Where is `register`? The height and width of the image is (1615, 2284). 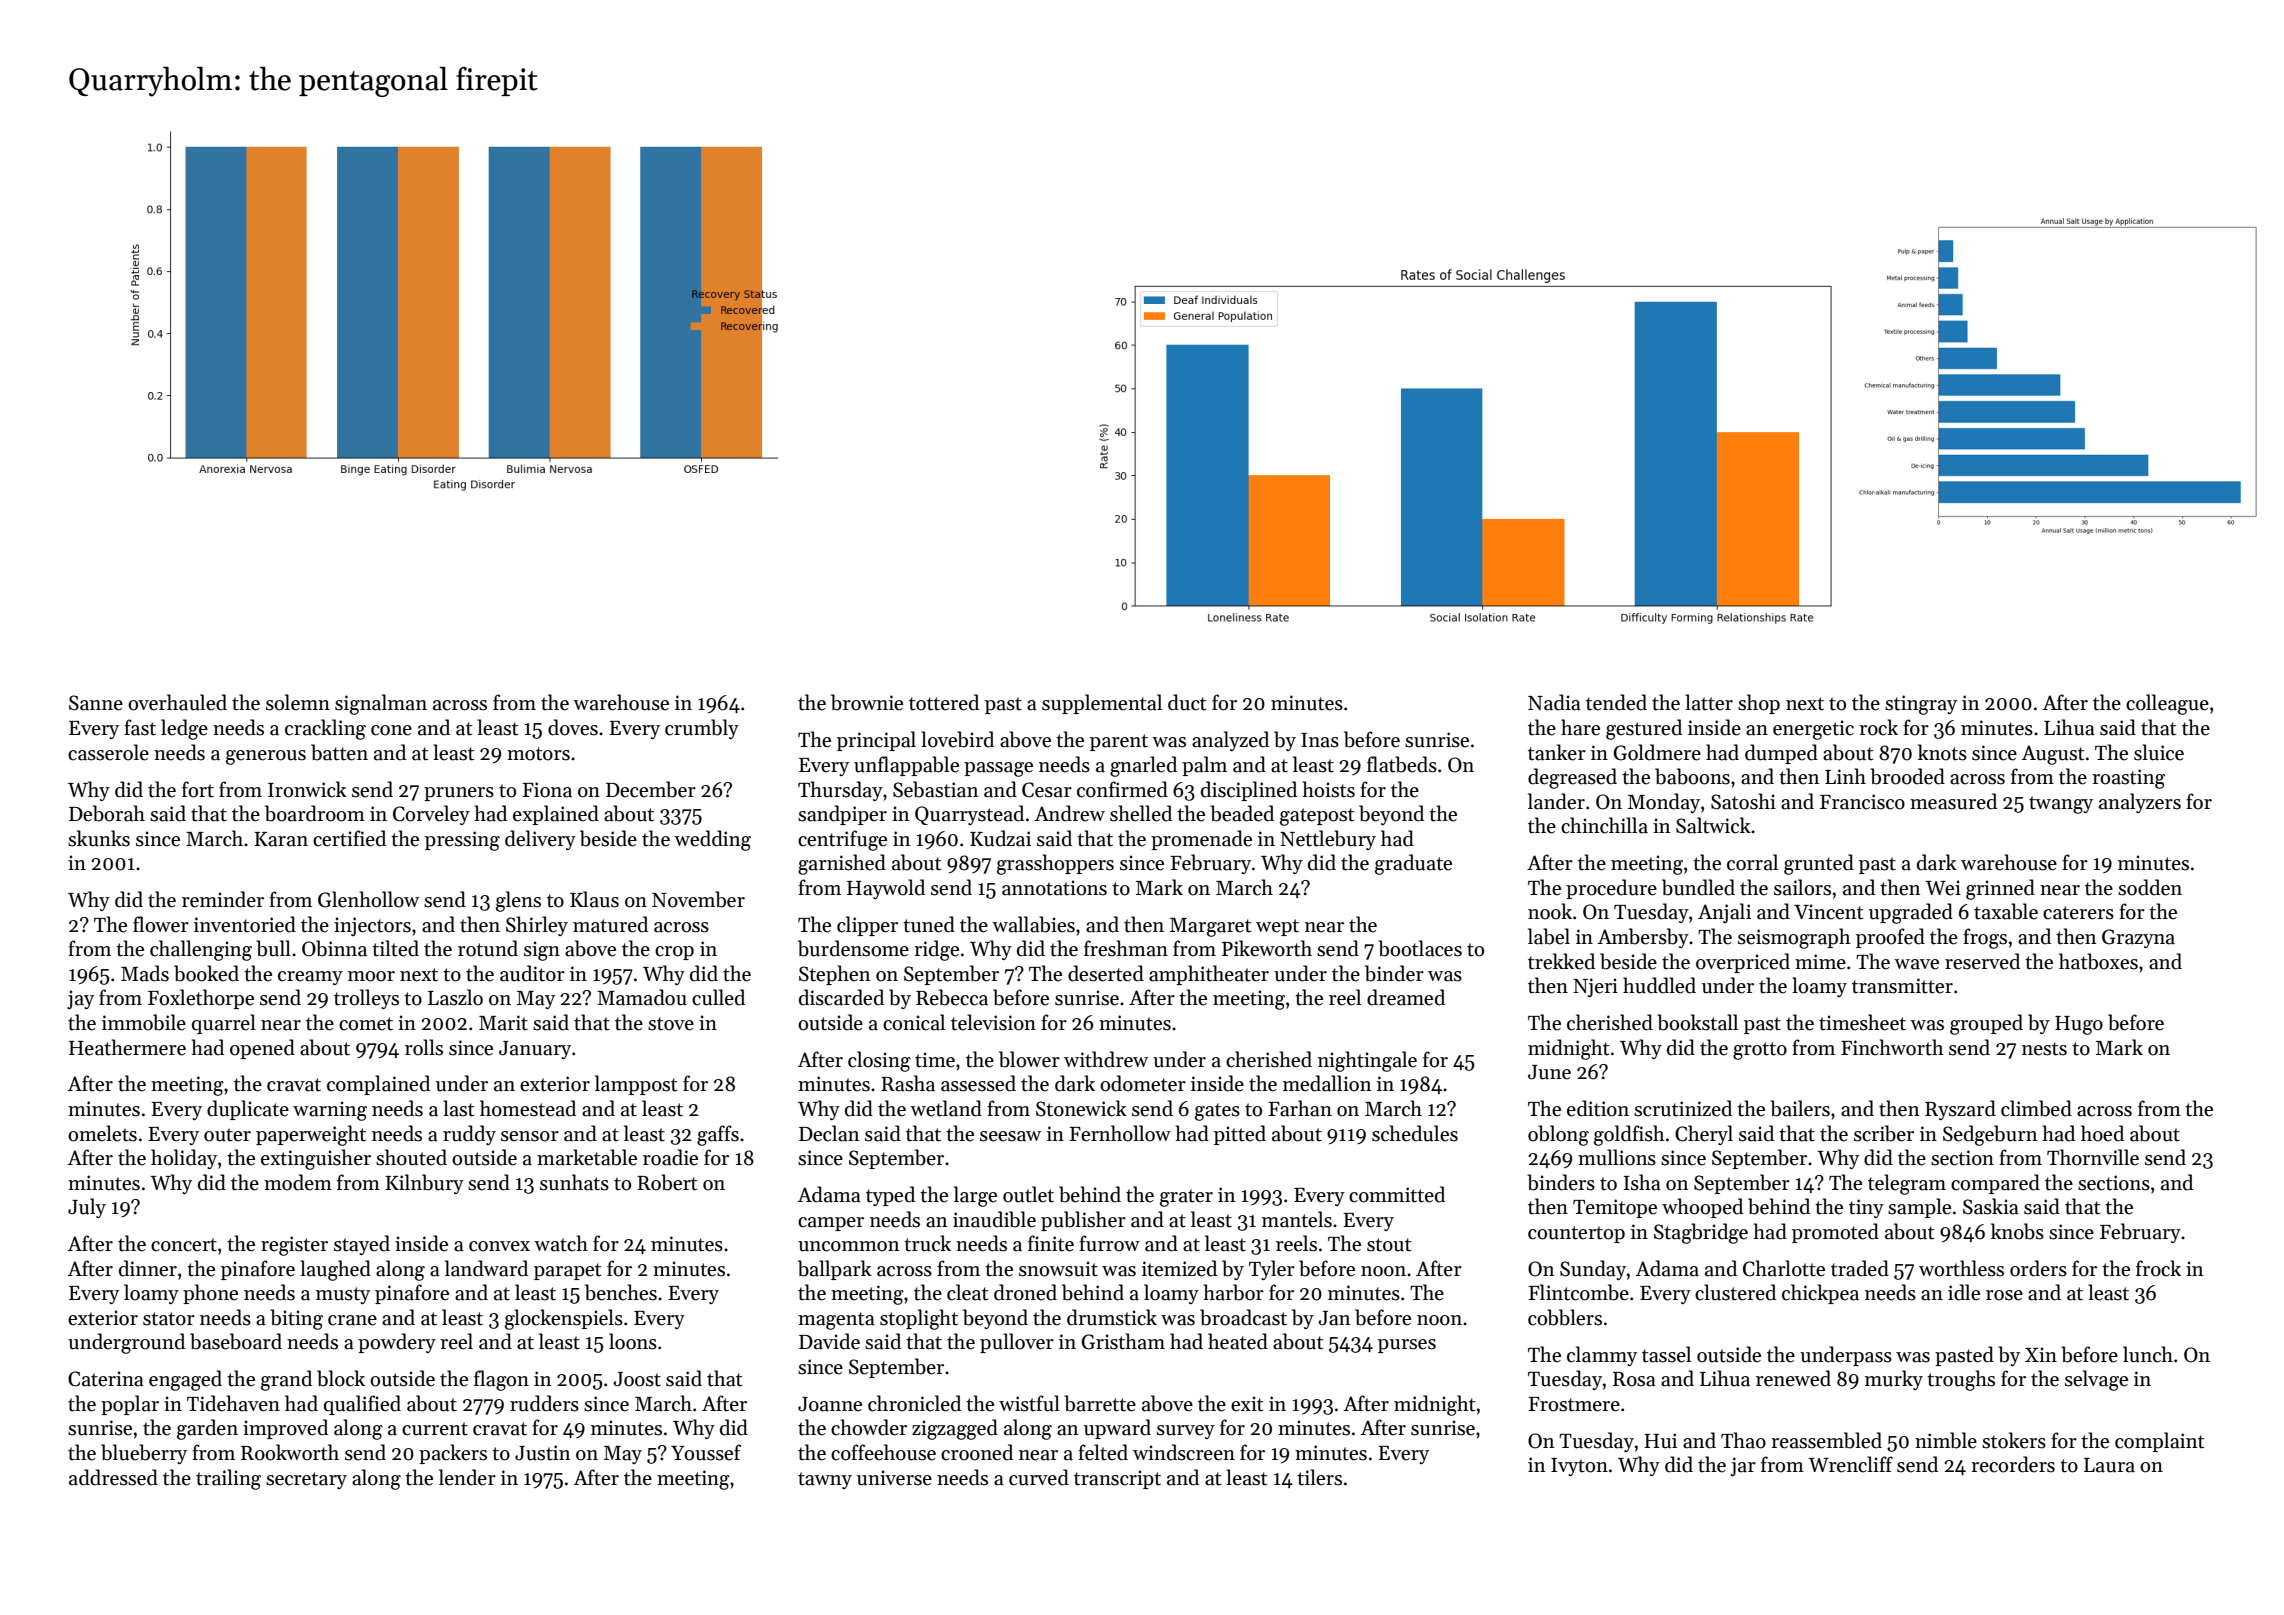
register is located at coordinates (294, 1246).
